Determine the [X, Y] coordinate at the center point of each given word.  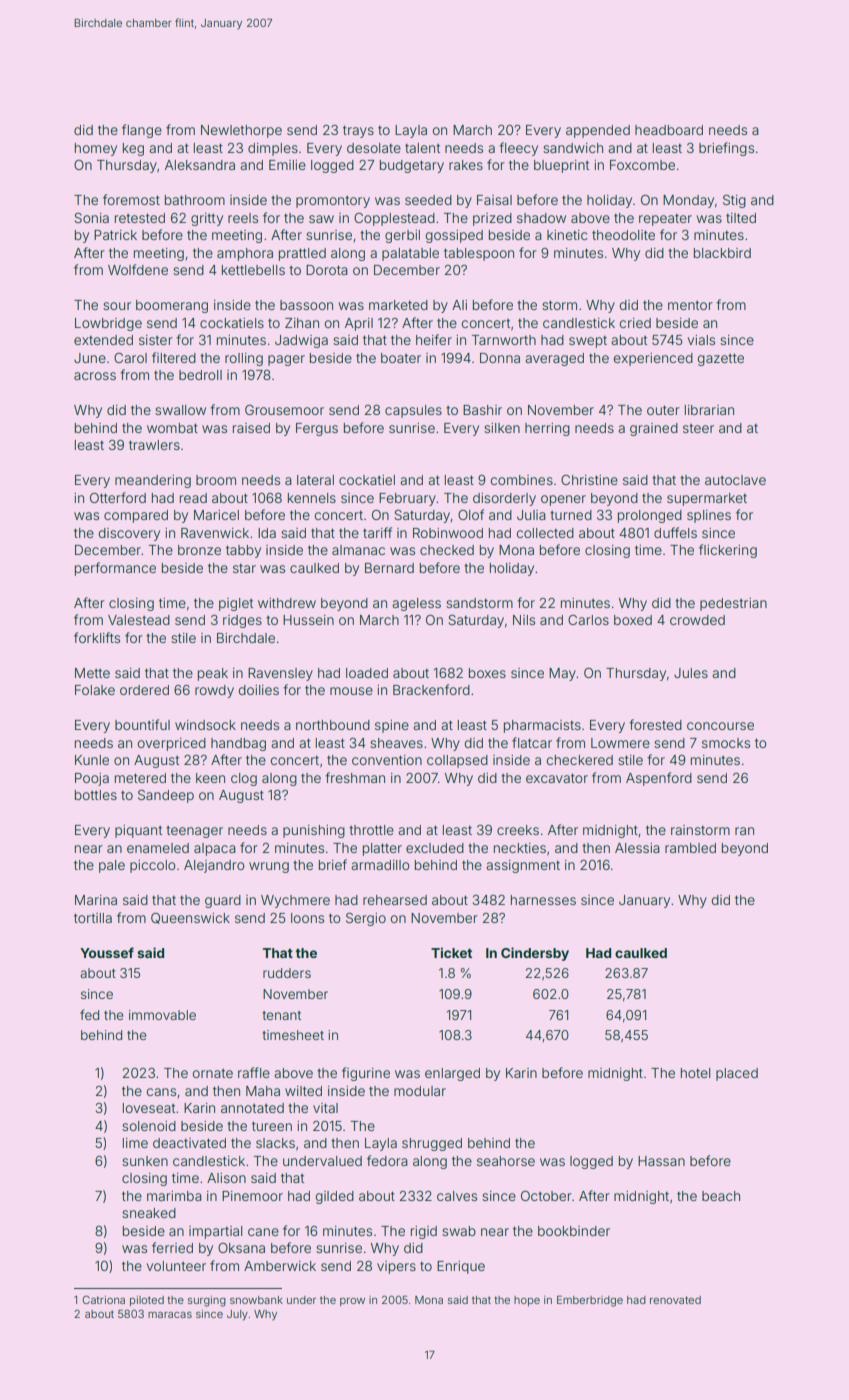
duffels [675, 532]
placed [737, 1074]
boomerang [172, 306]
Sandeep [166, 796]
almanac [358, 550]
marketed [398, 305]
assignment [523, 866]
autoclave [735, 480]
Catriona [103, 1299]
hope [527, 1301]
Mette [92, 673]
